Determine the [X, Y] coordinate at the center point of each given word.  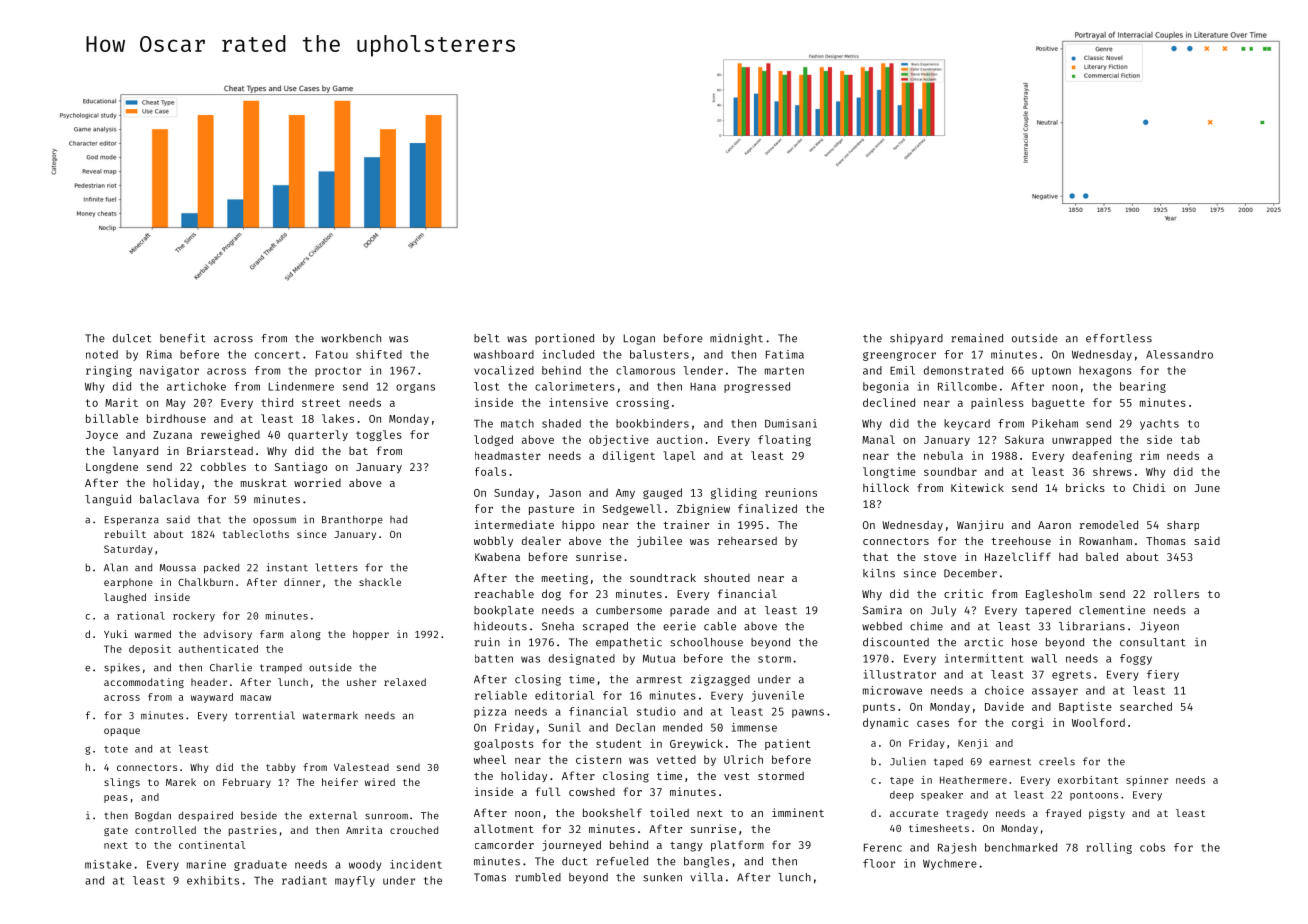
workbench [351, 338]
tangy [686, 847]
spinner [1147, 781]
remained [977, 338]
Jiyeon [1159, 627]
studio [656, 711]
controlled [165, 830]
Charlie [231, 667]
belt [487, 338]
